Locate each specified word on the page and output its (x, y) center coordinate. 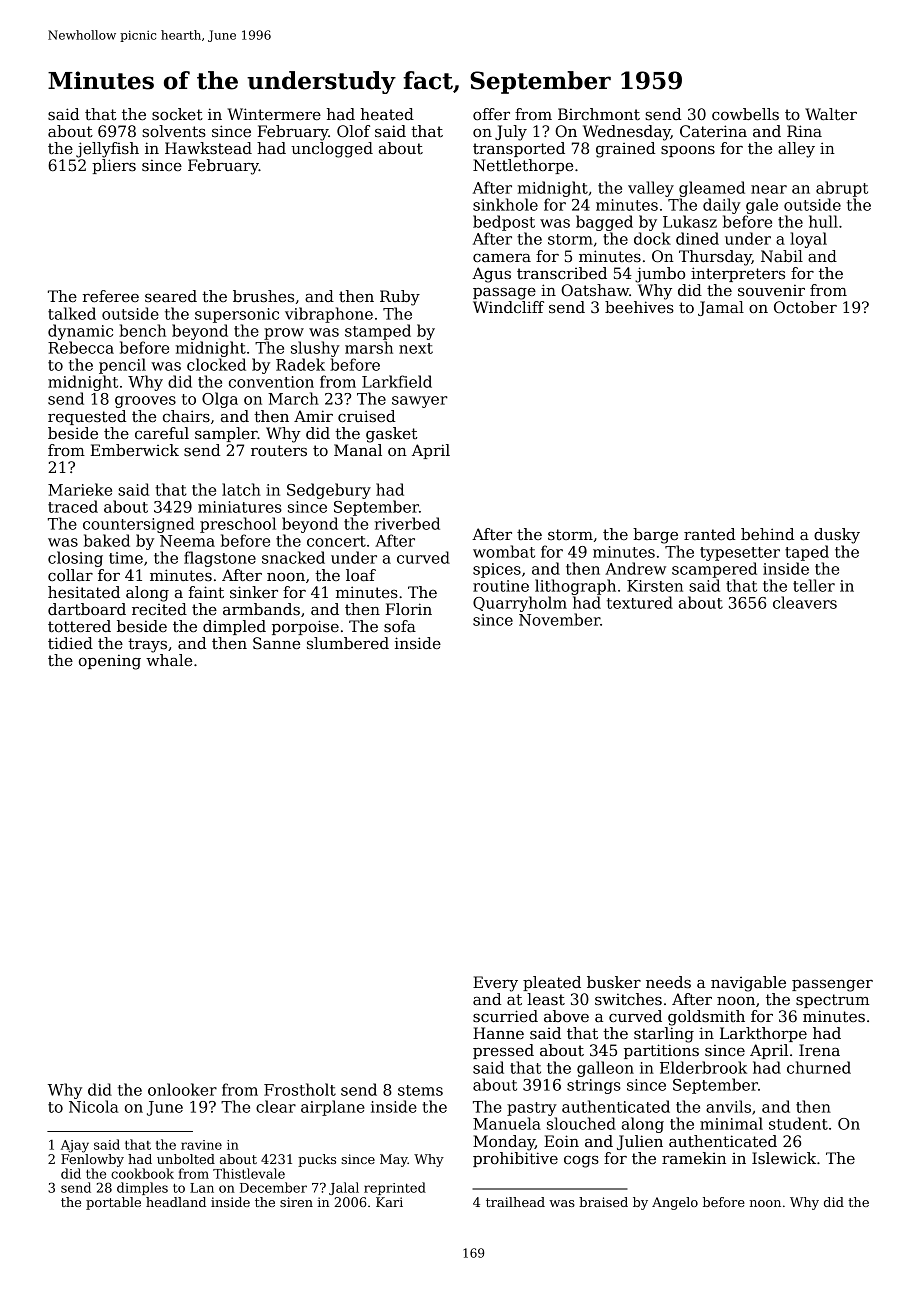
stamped (378, 332)
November (559, 619)
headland (176, 1202)
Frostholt (300, 1089)
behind (767, 534)
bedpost (504, 223)
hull (823, 221)
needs (668, 982)
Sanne (276, 643)
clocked (216, 364)
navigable (748, 984)
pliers (114, 166)
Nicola (93, 1106)
